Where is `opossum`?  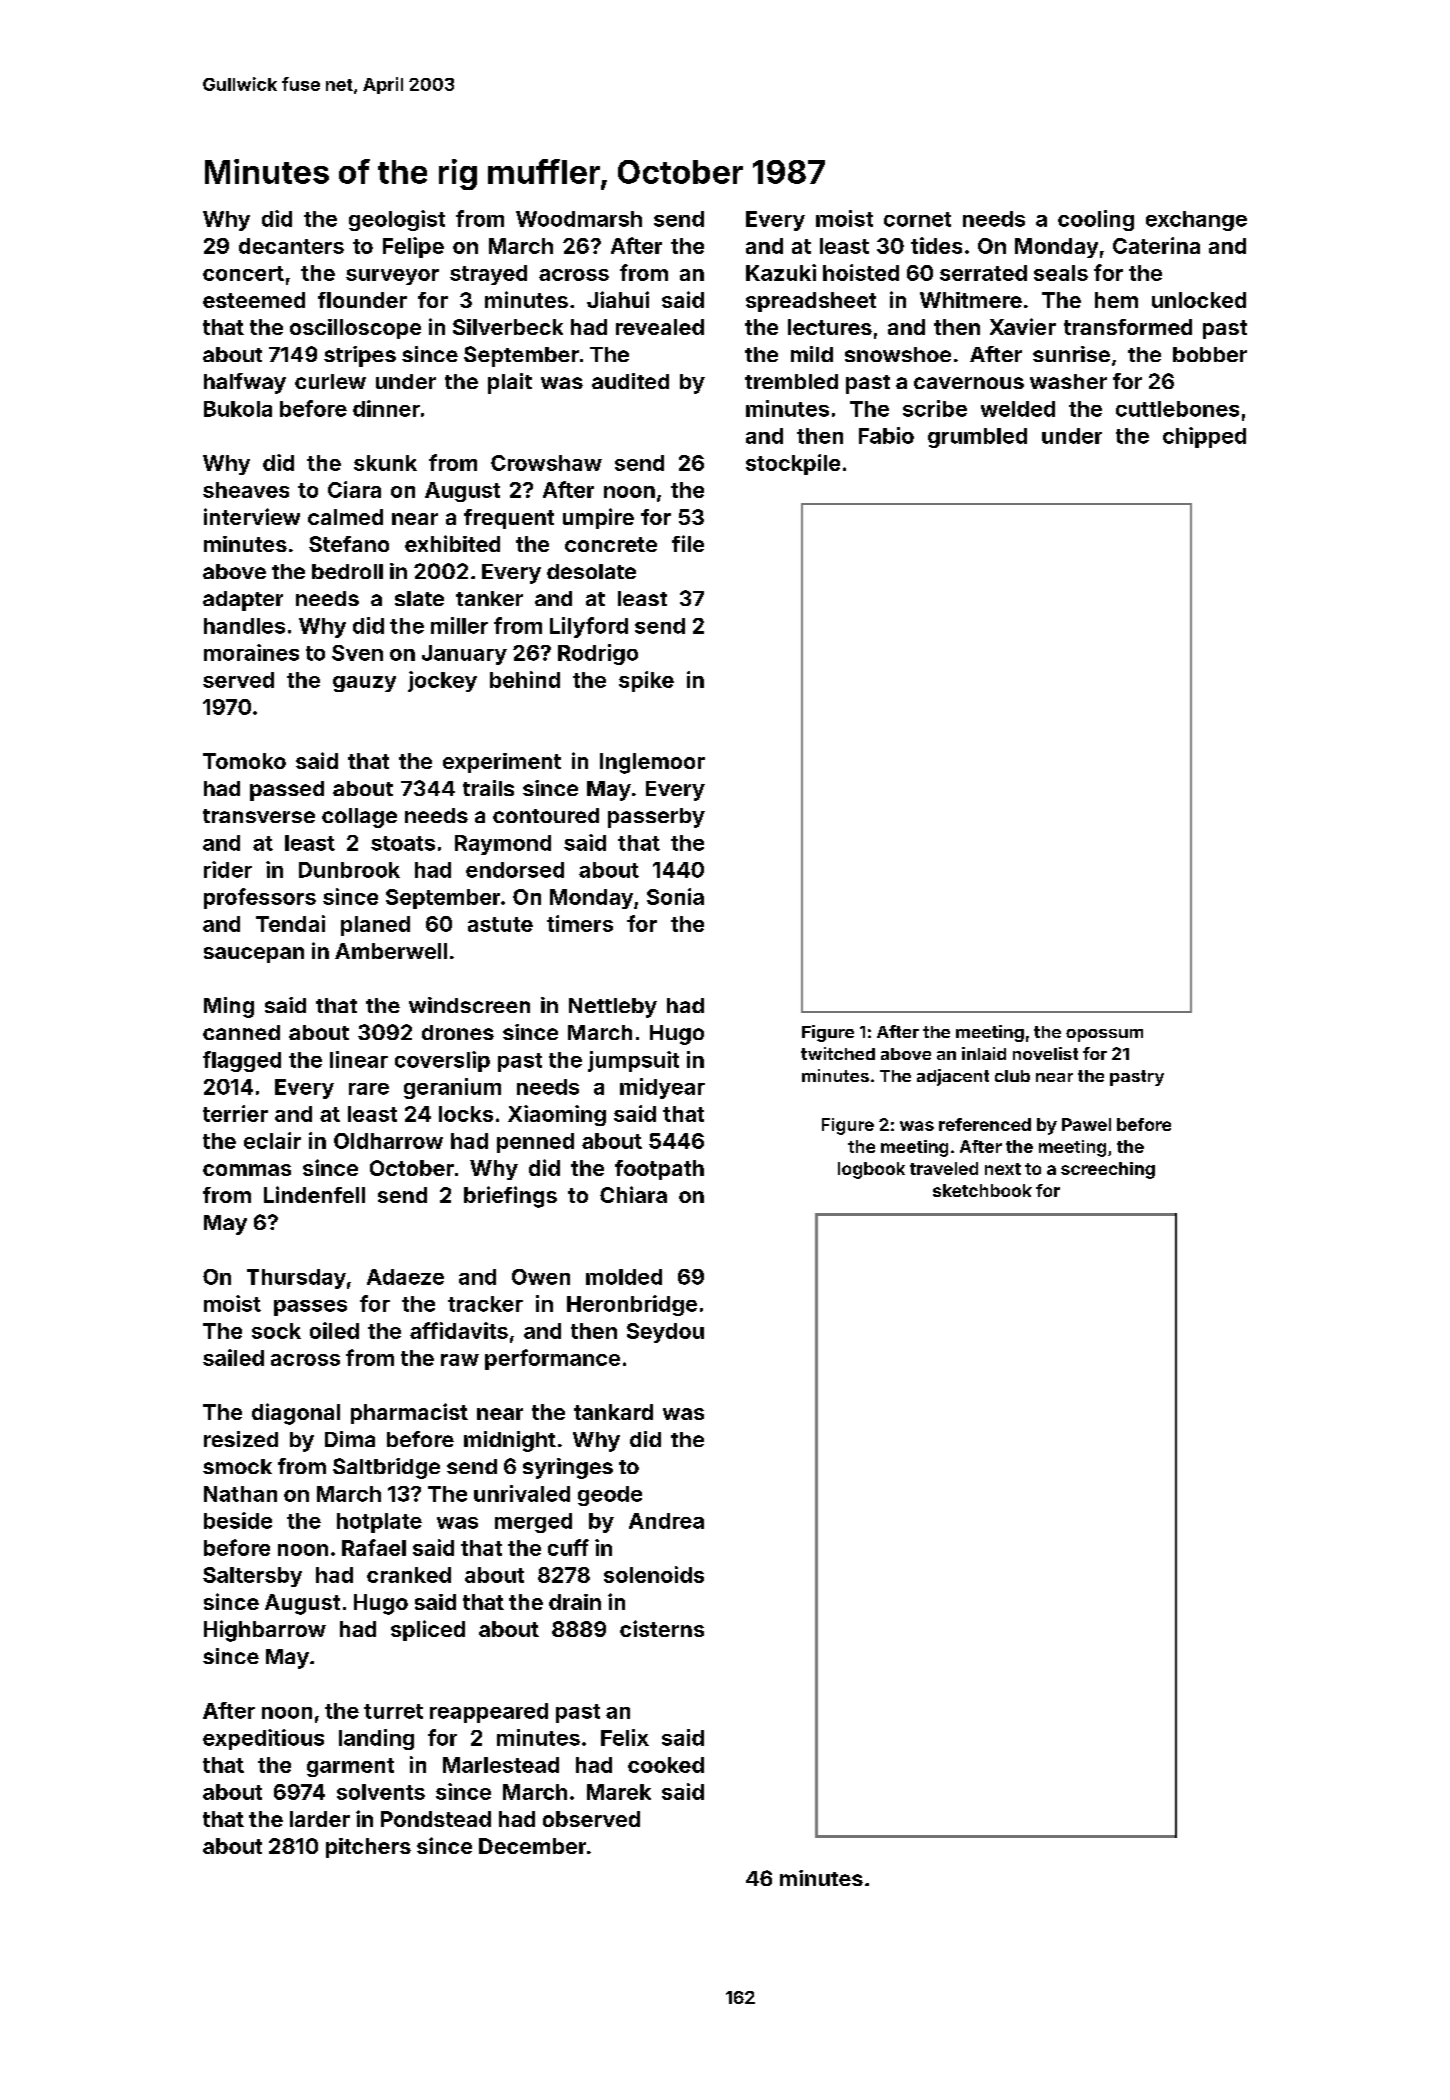 opossum is located at coordinates (1104, 1035).
